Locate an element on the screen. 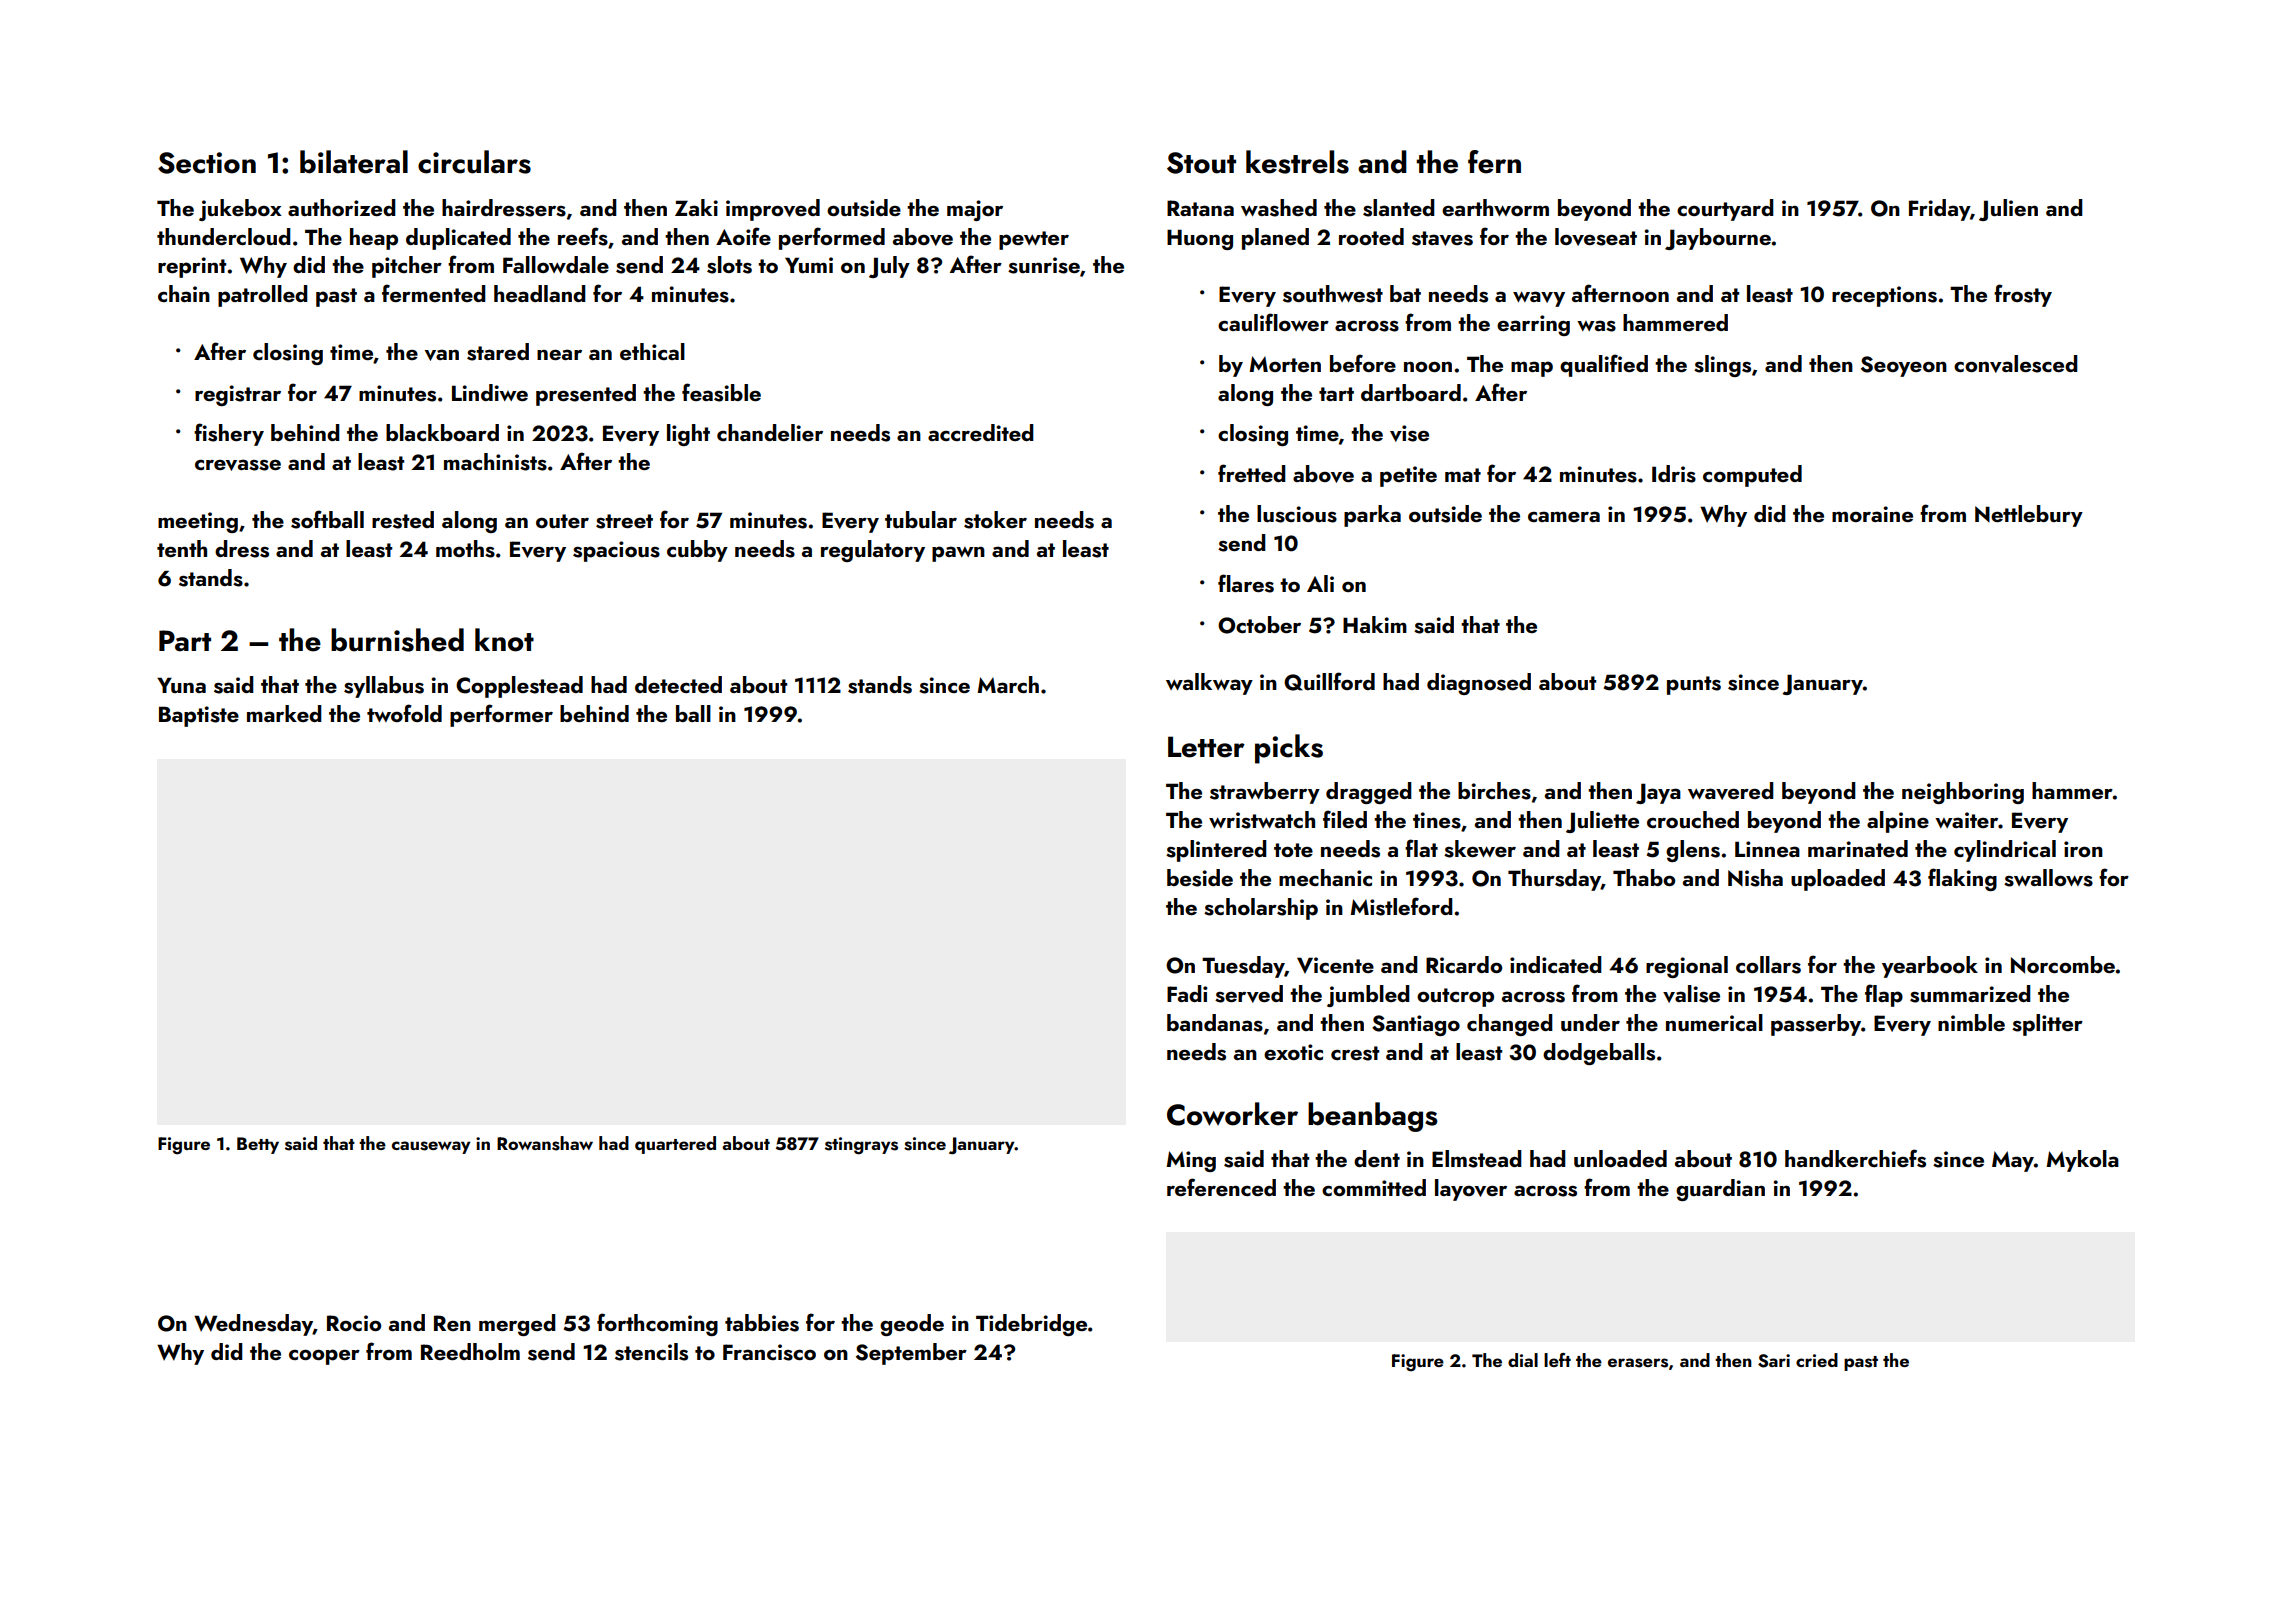 Image resolution: width=2292 pixels, height=1620 pixels. Rowanshaw is located at coordinates (545, 1143).
